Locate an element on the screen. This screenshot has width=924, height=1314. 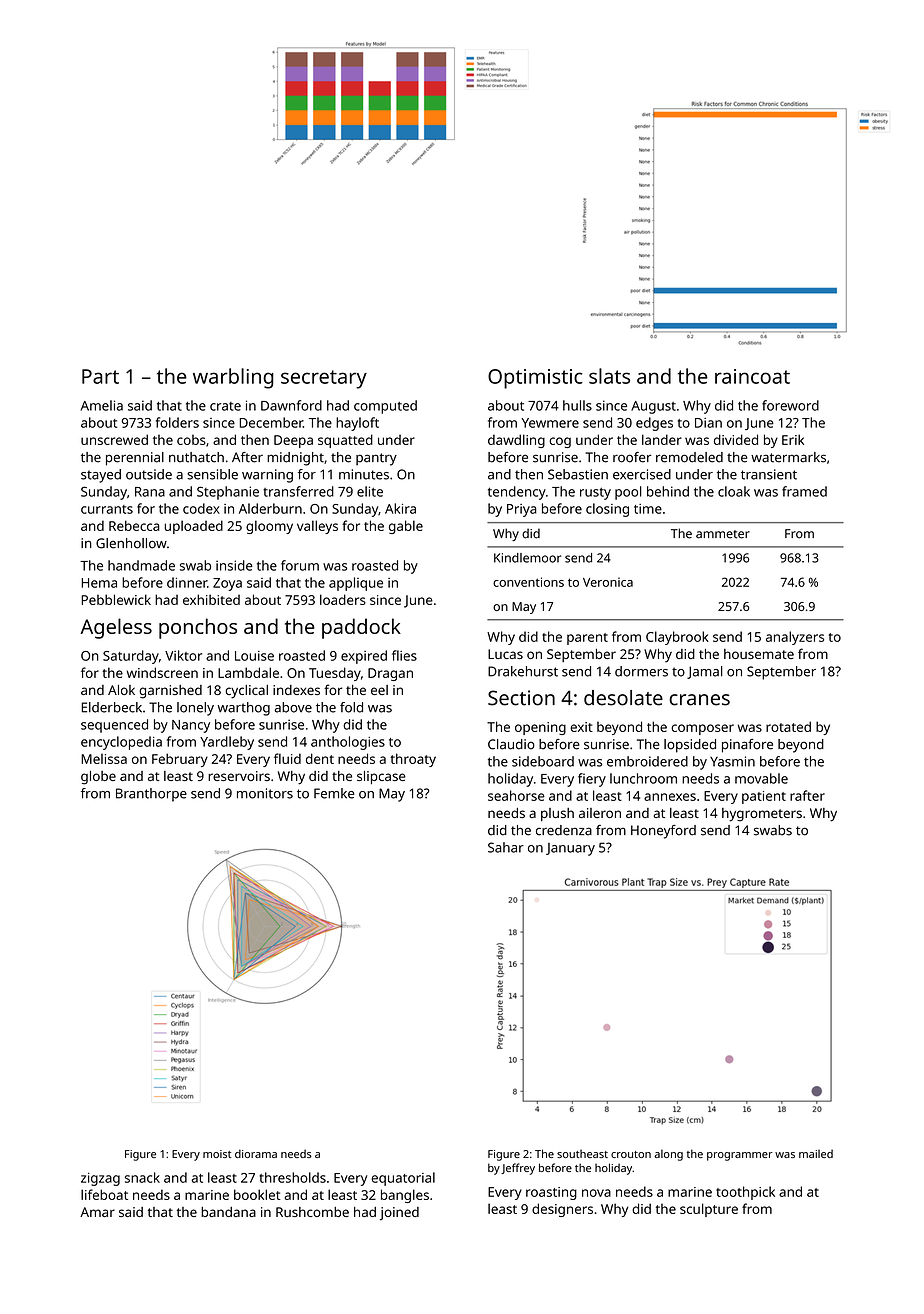
equatorial is located at coordinates (403, 1179).
